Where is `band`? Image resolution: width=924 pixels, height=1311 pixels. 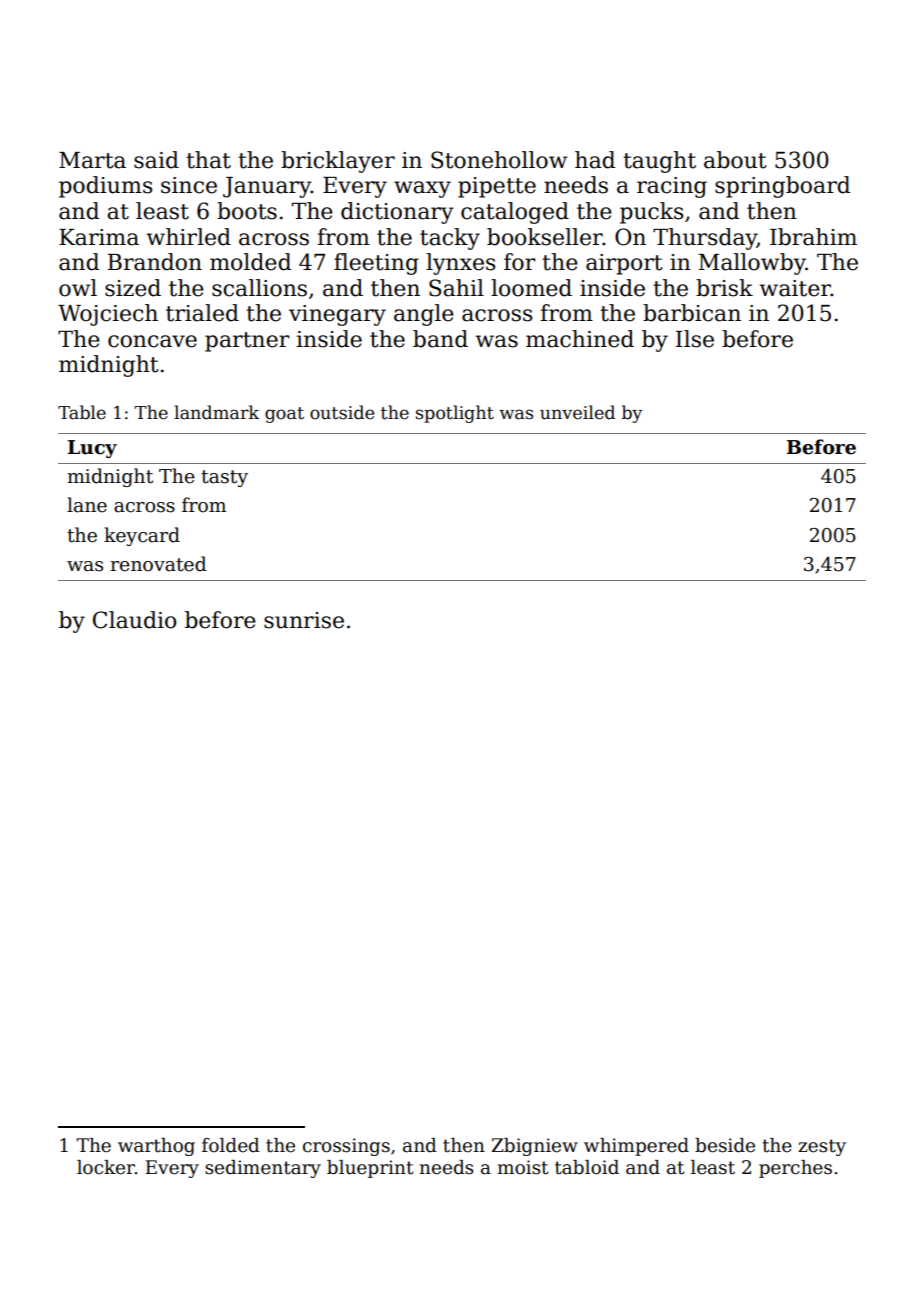 band is located at coordinates (440, 339).
